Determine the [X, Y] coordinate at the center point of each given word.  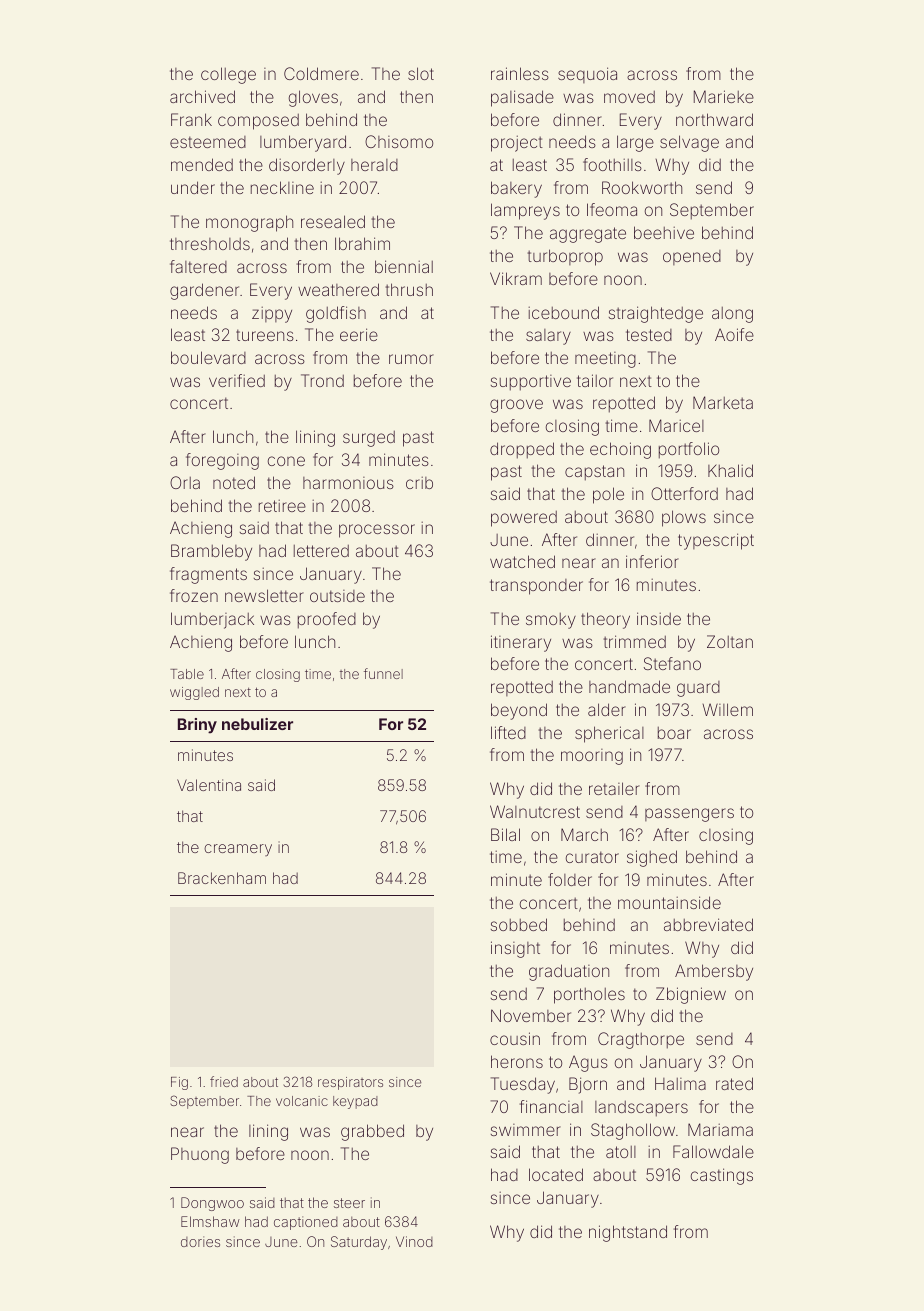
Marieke [724, 96]
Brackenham [222, 878]
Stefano [672, 663]
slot [421, 73]
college [228, 75]
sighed [652, 858]
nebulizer [257, 724]
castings [722, 1176]
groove [516, 406]
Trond [322, 380]
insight [515, 949]
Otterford [684, 493]
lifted [508, 732]
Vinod [414, 1241]
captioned [306, 1223]
